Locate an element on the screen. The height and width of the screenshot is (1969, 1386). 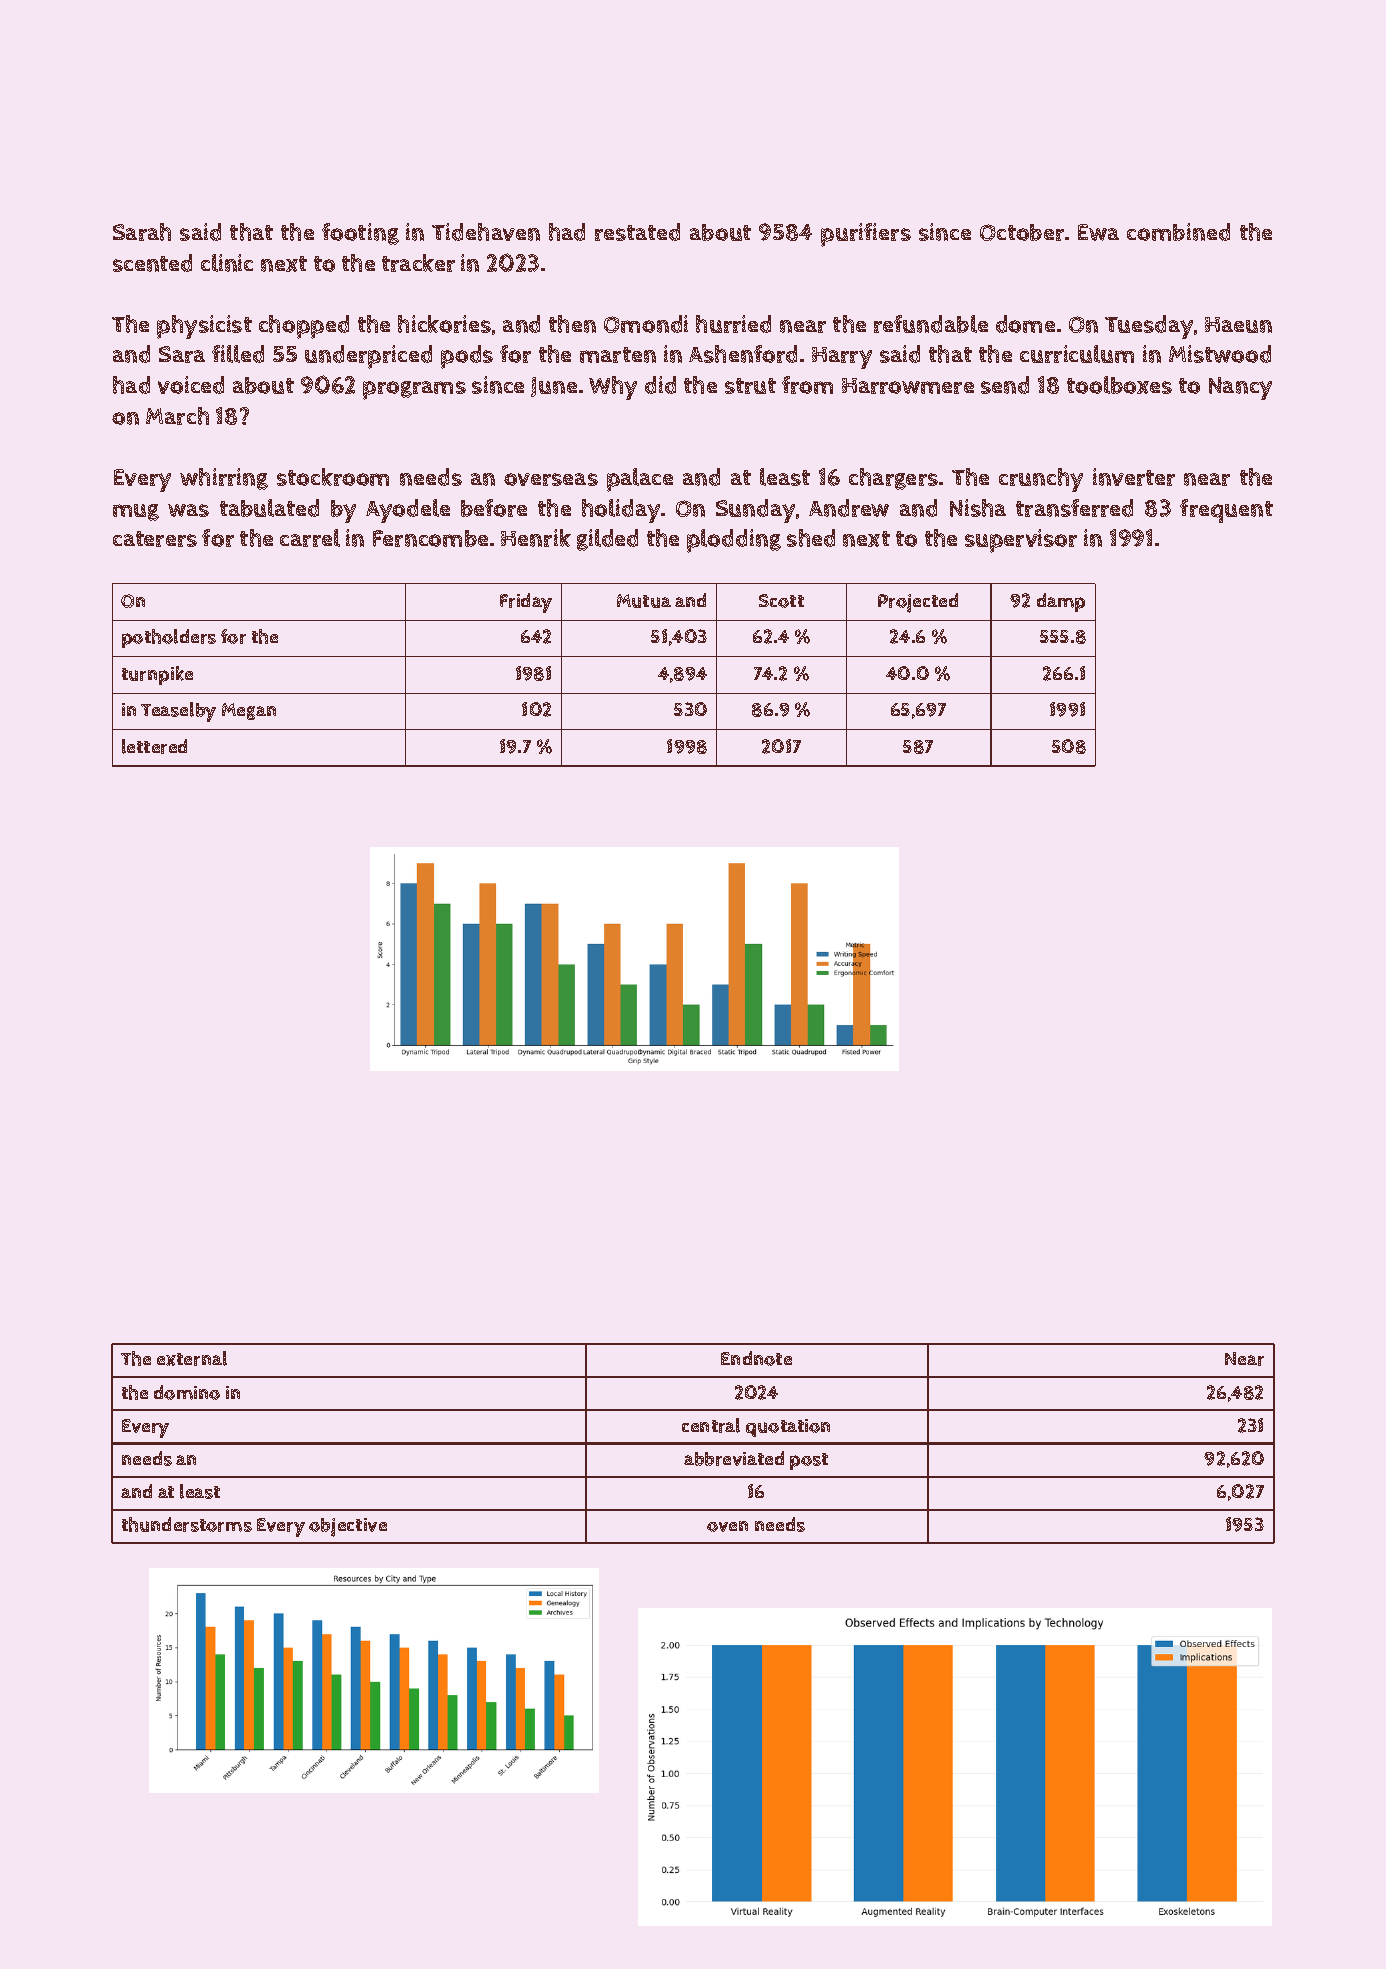
then is located at coordinates (572, 324).
